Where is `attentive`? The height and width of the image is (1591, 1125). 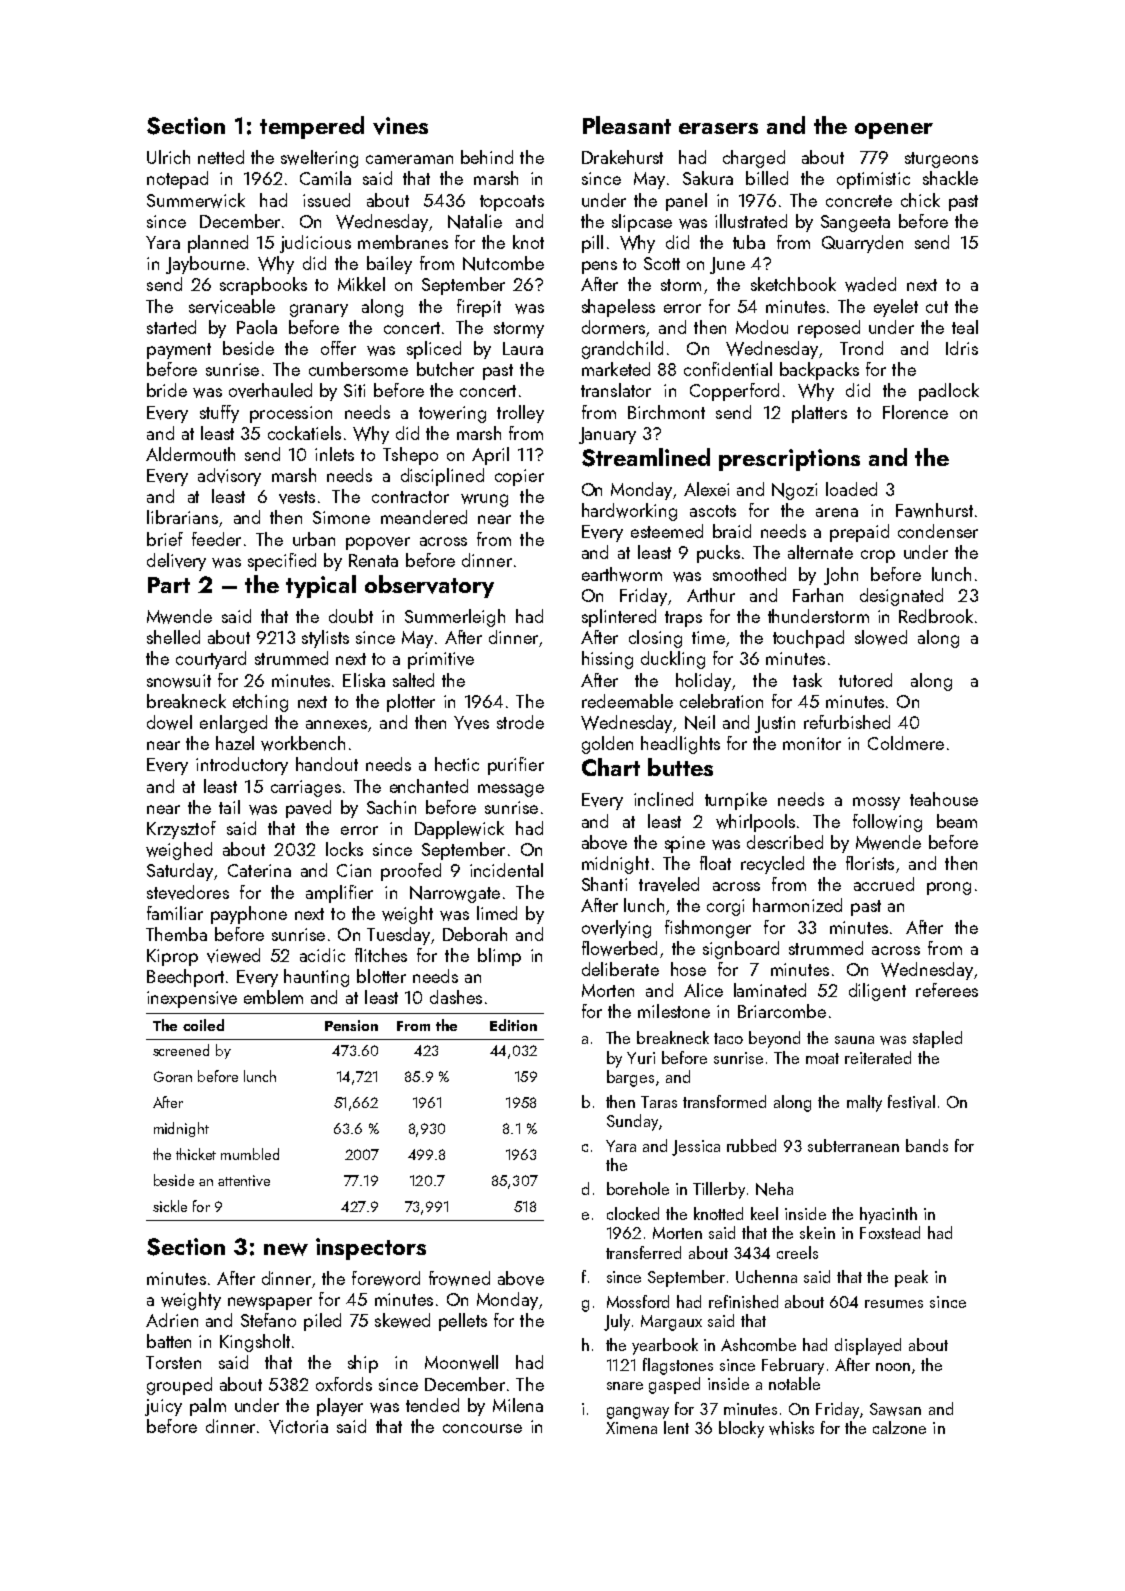
attentive is located at coordinates (244, 1180).
